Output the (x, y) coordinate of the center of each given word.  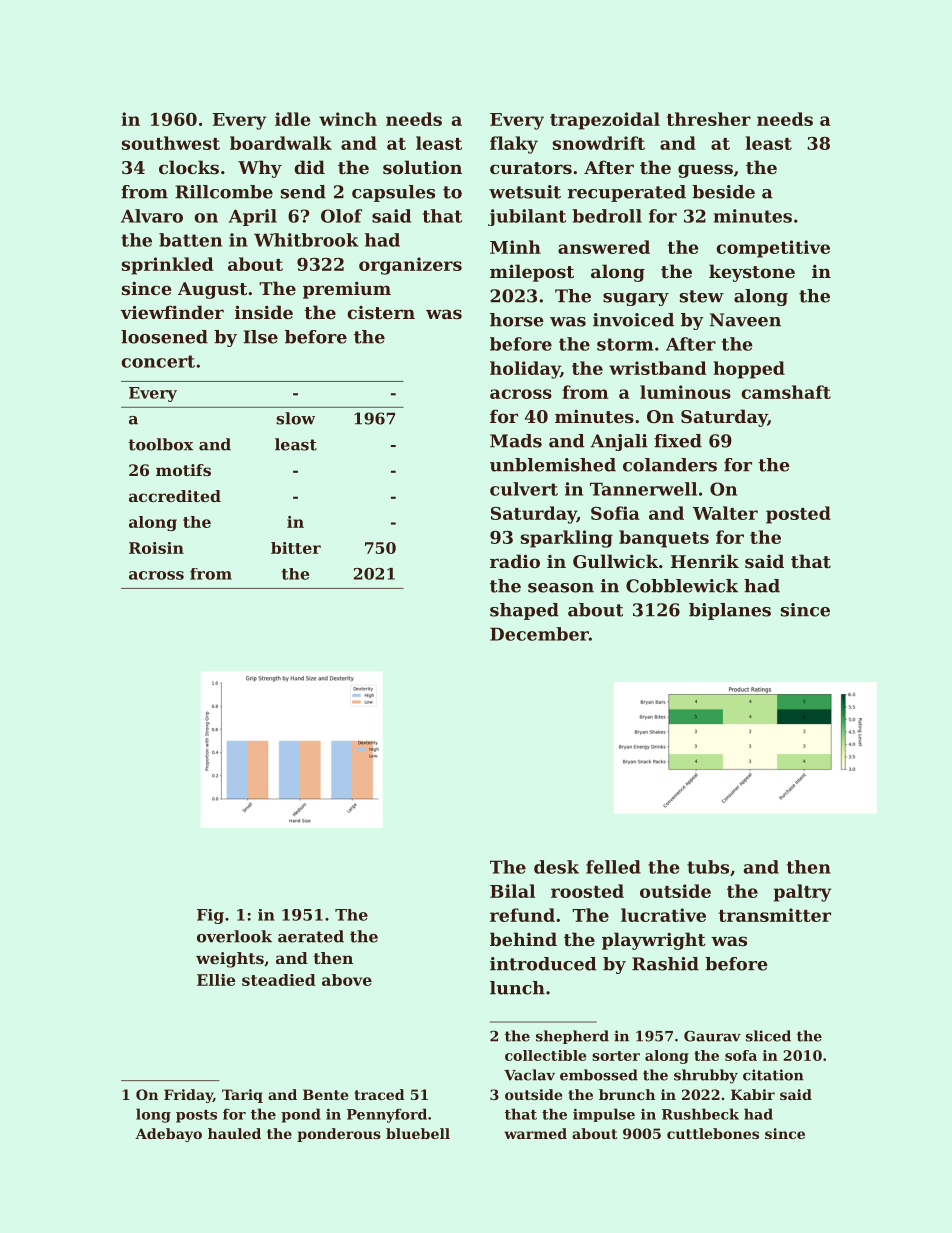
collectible (545, 1055)
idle (292, 119)
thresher (709, 119)
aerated (311, 936)
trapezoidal (605, 121)
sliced (768, 1036)
